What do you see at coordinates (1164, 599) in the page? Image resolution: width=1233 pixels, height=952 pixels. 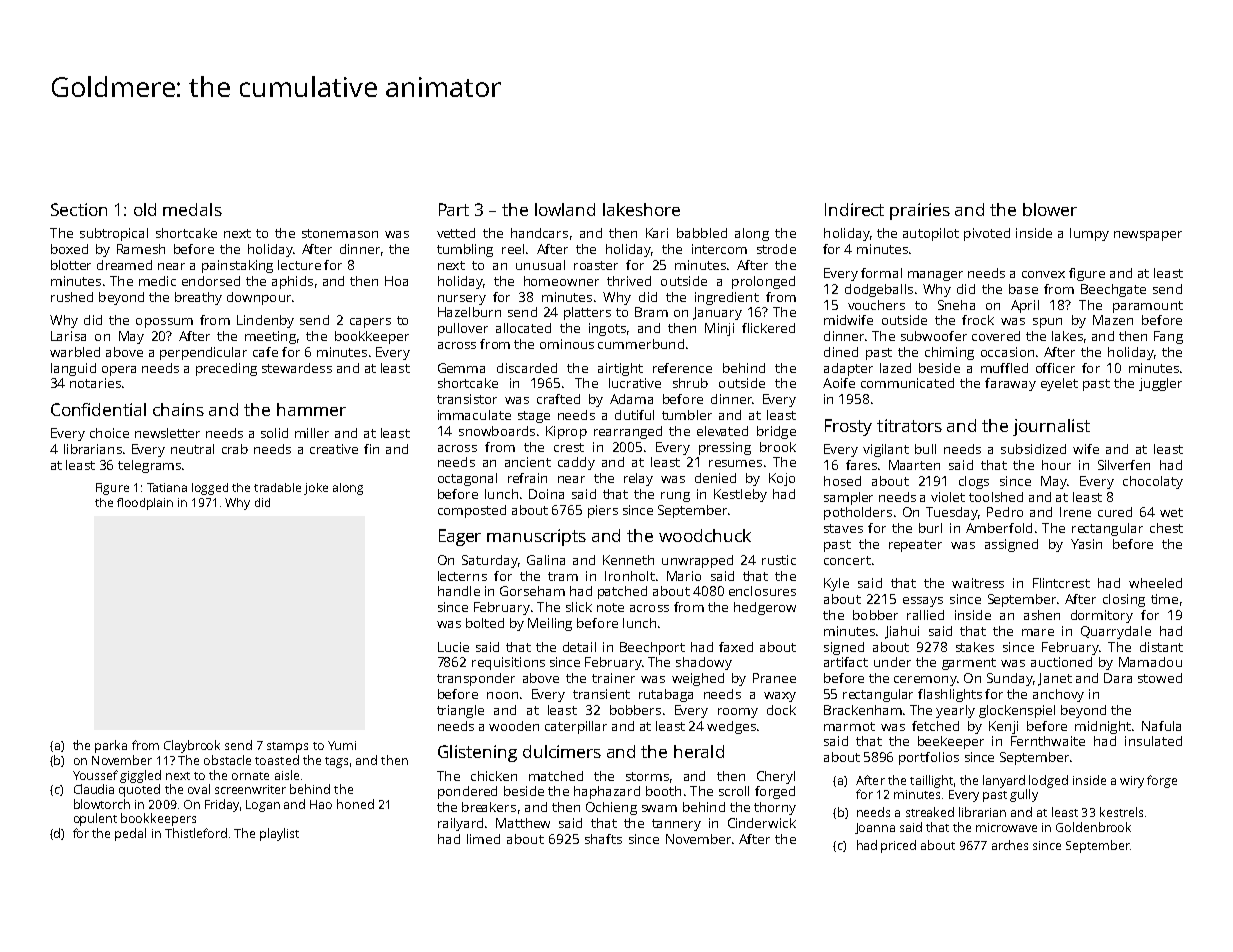 I see `time` at bounding box center [1164, 599].
